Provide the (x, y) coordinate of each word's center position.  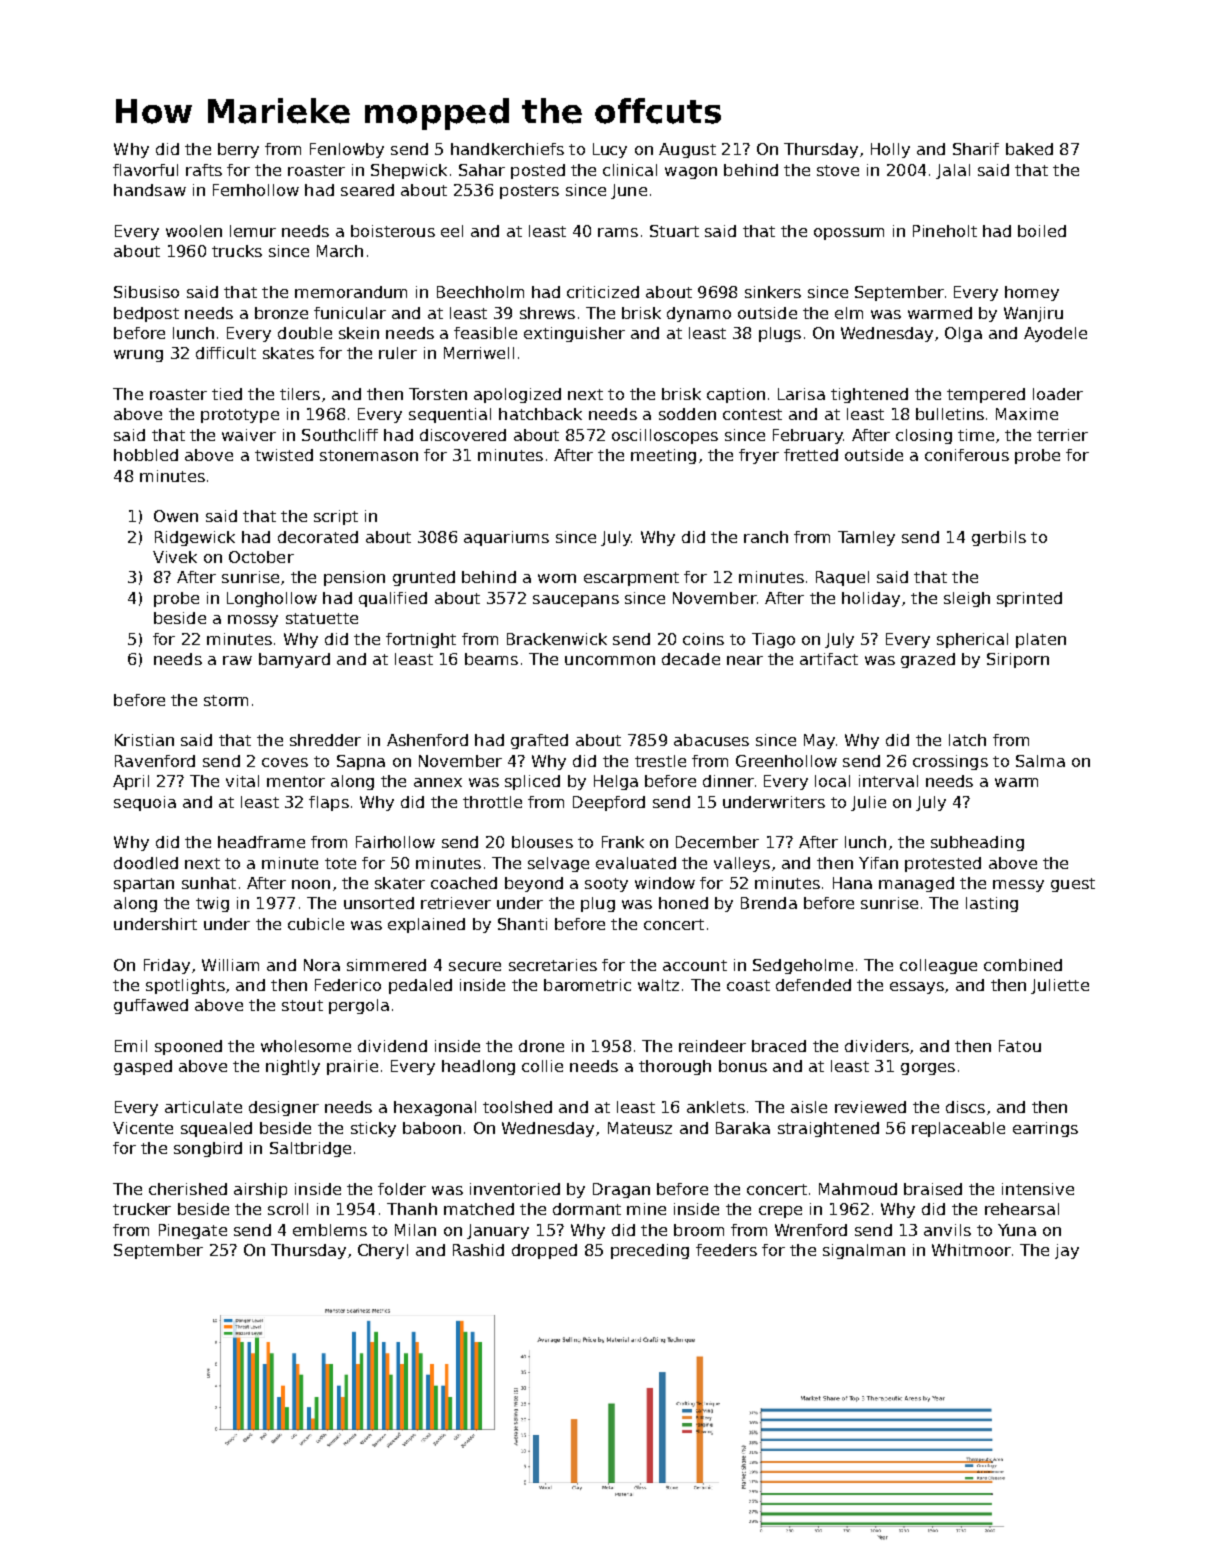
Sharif (976, 149)
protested (943, 864)
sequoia (145, 803)
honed (683, 903)
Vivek (175, 557)
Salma (1040, 761)
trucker (142, 1209)
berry (238, 150)
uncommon (610, 660)
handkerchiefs (507, 149)
